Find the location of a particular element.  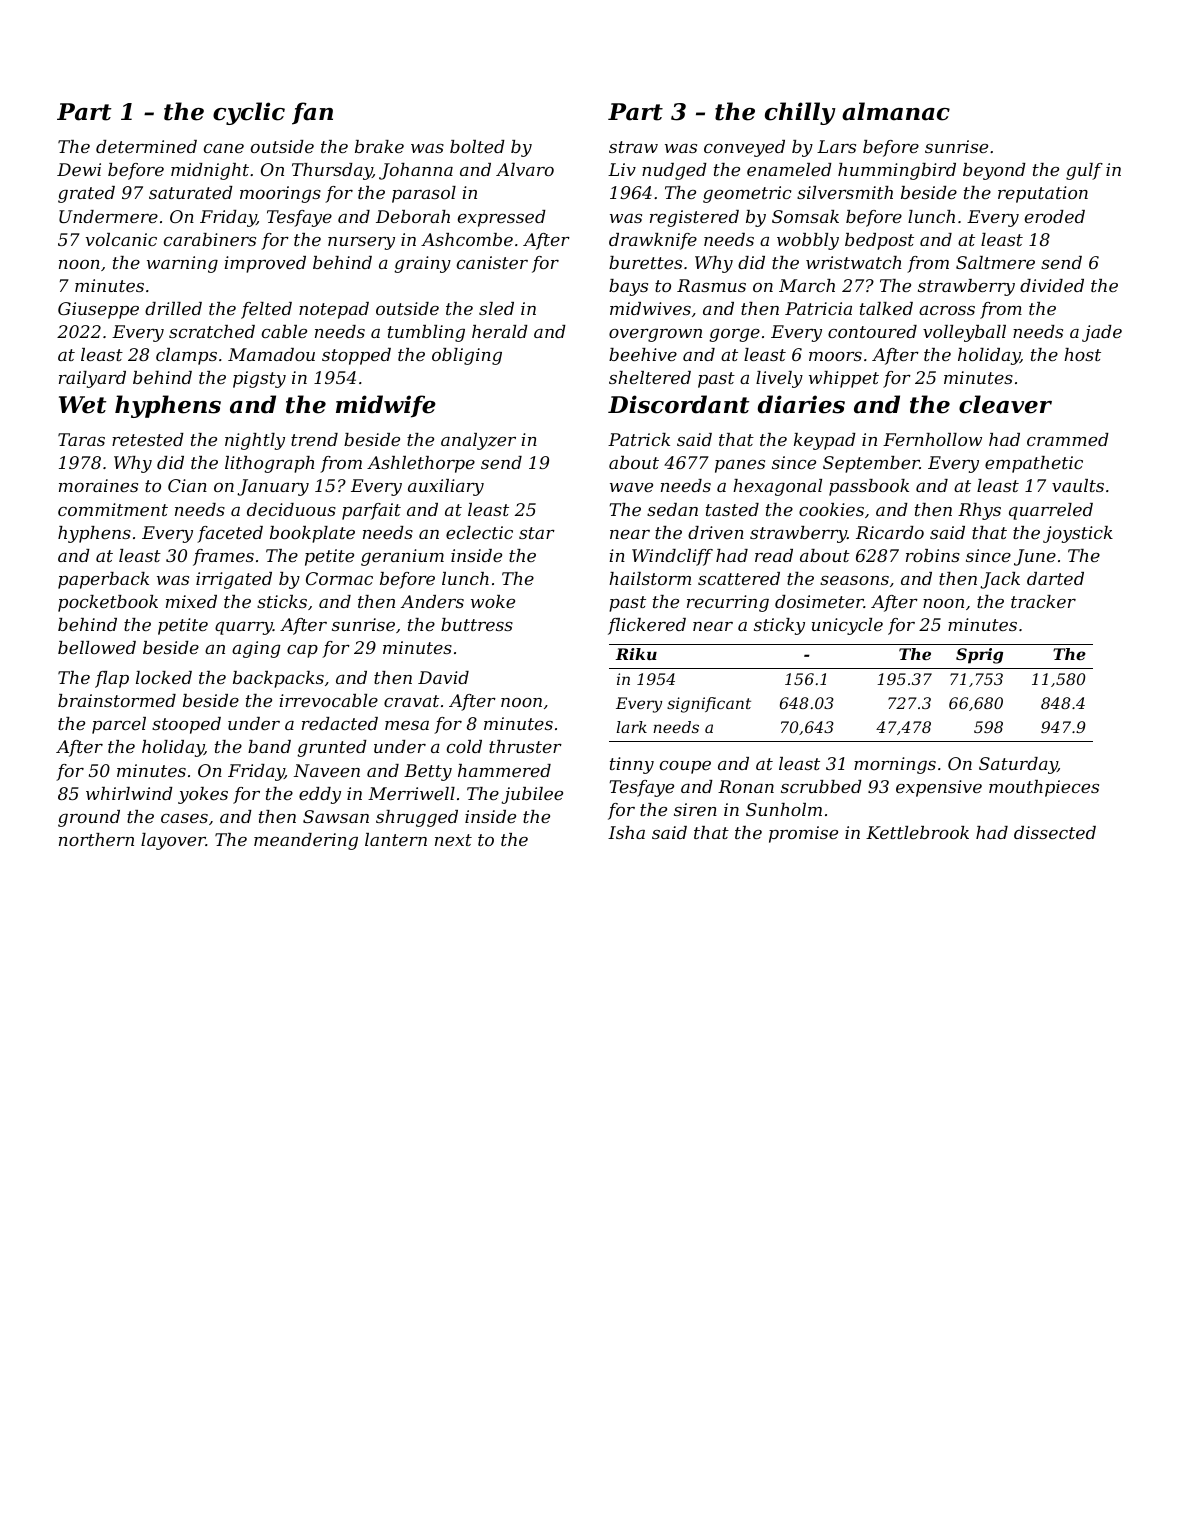

nightly is located at coordinates (255, 441).
